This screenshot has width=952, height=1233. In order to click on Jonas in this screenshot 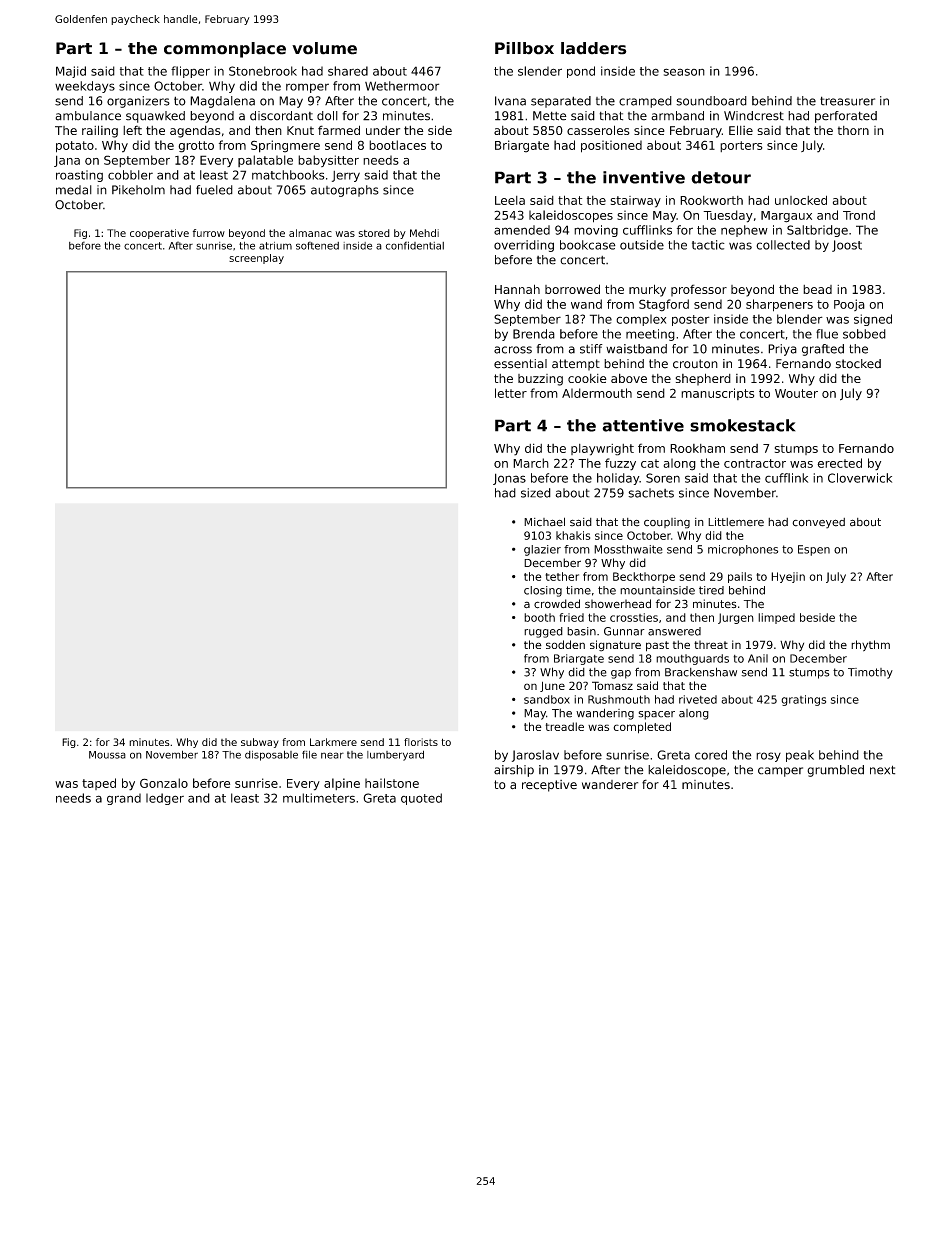, I will do `click(509, 479)`.
